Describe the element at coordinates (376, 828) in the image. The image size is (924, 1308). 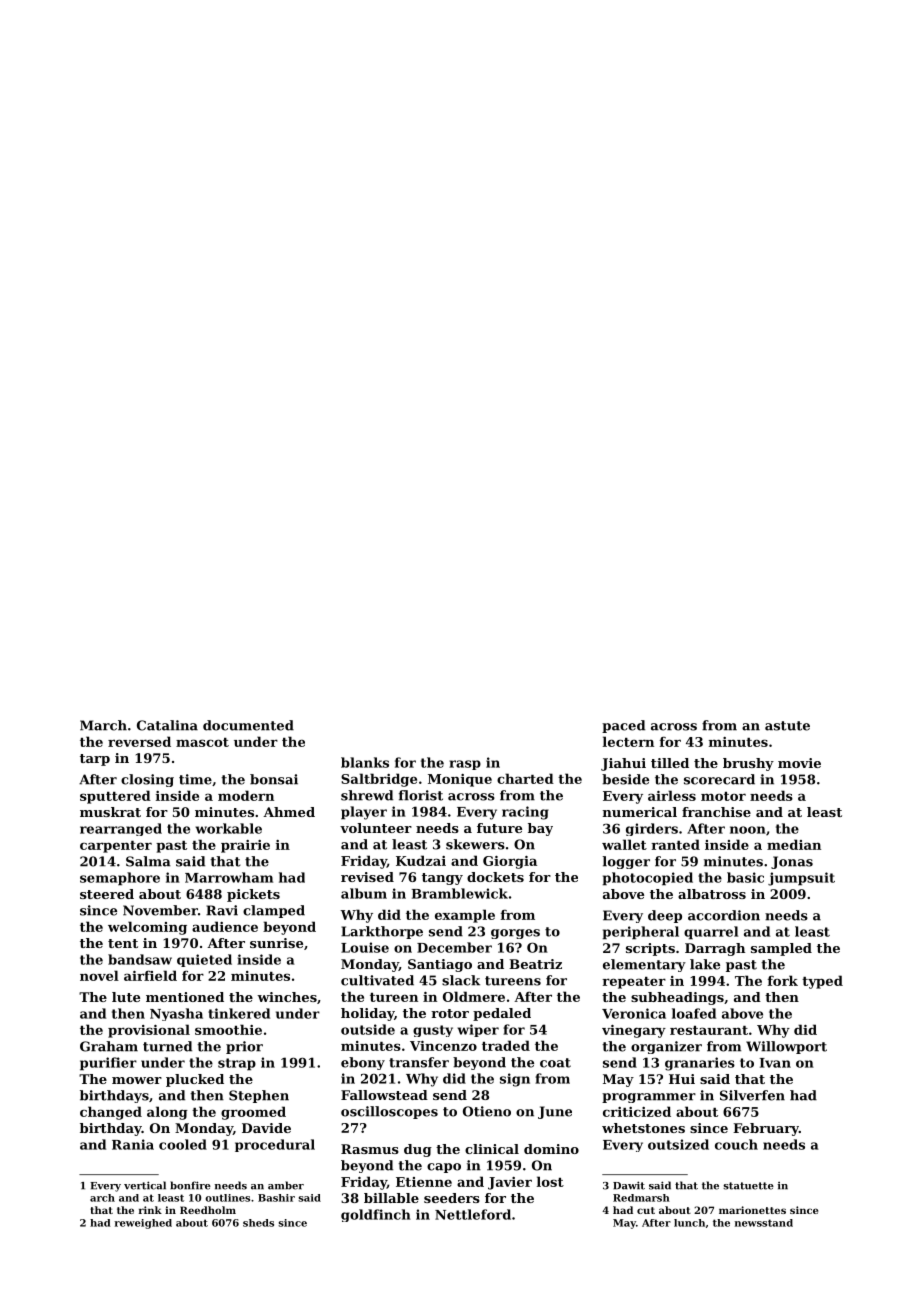
I see `volunteer` at that location.
